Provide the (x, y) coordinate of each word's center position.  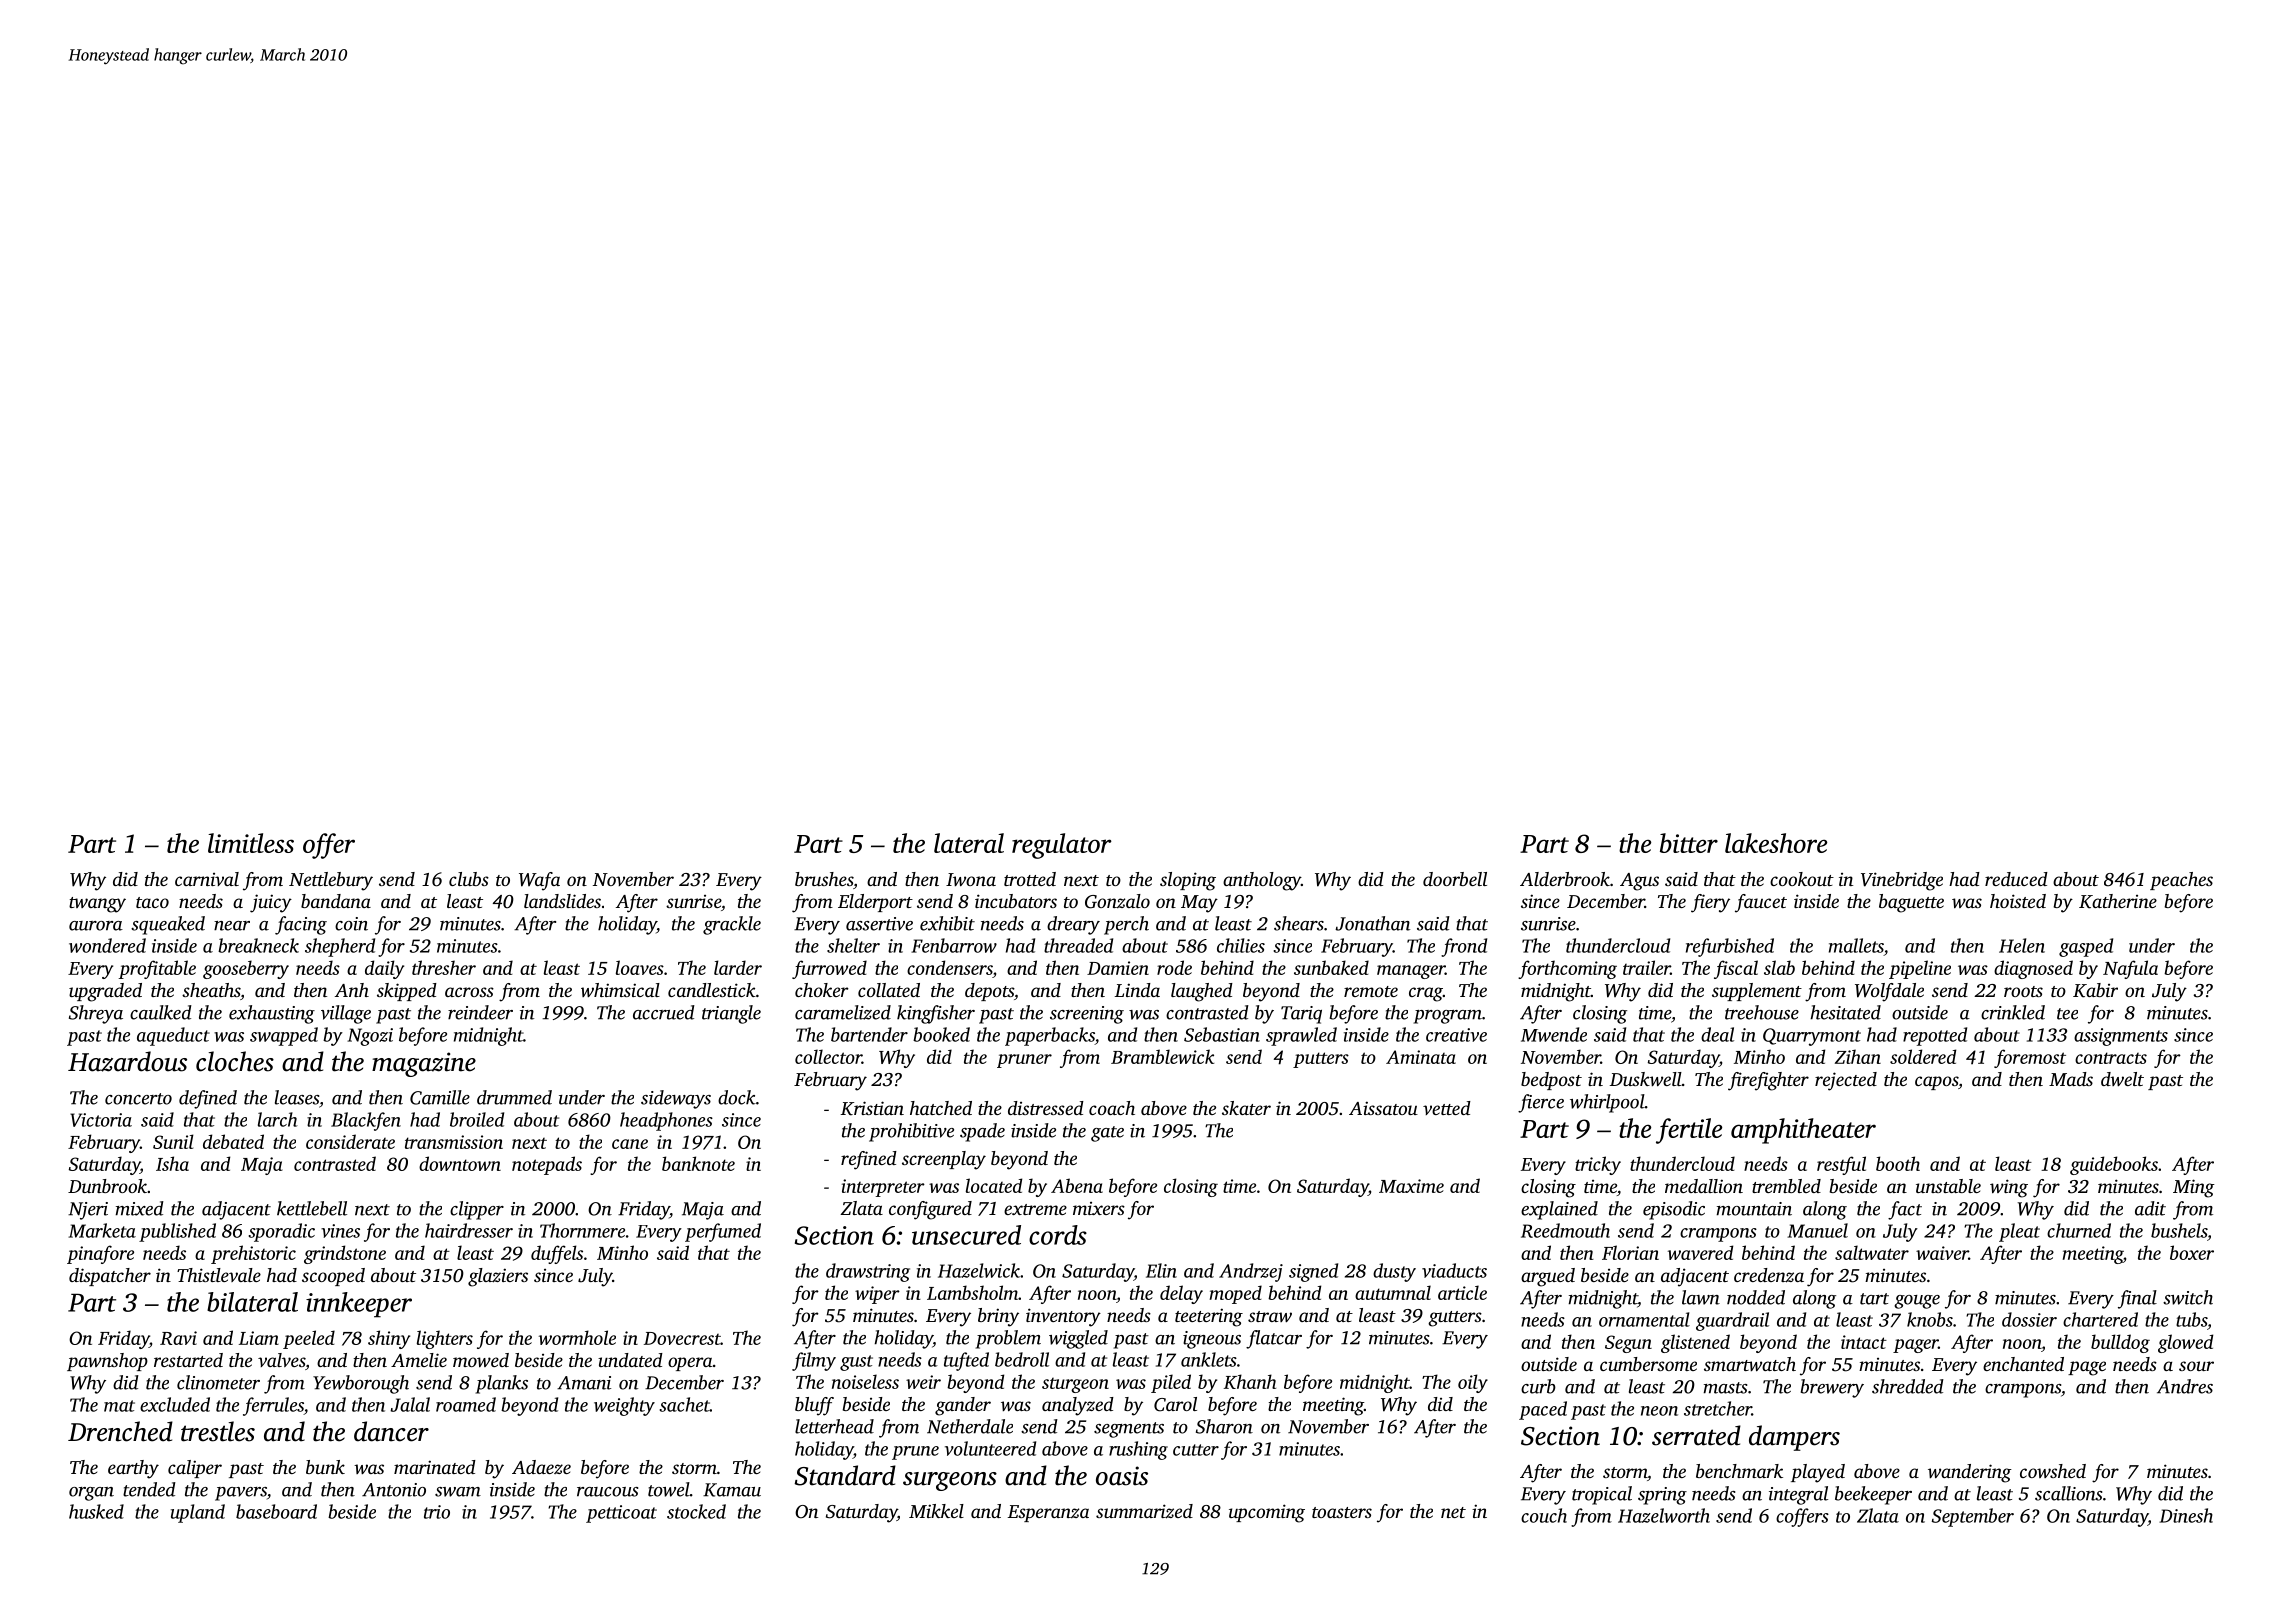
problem (1008, 1339)
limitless (251, 843)
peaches (2181, 881)
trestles (218, 1431)
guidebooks (2114, 1165)
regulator (1062, 846)
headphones (666, 1121)
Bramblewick (1162, 1056)
